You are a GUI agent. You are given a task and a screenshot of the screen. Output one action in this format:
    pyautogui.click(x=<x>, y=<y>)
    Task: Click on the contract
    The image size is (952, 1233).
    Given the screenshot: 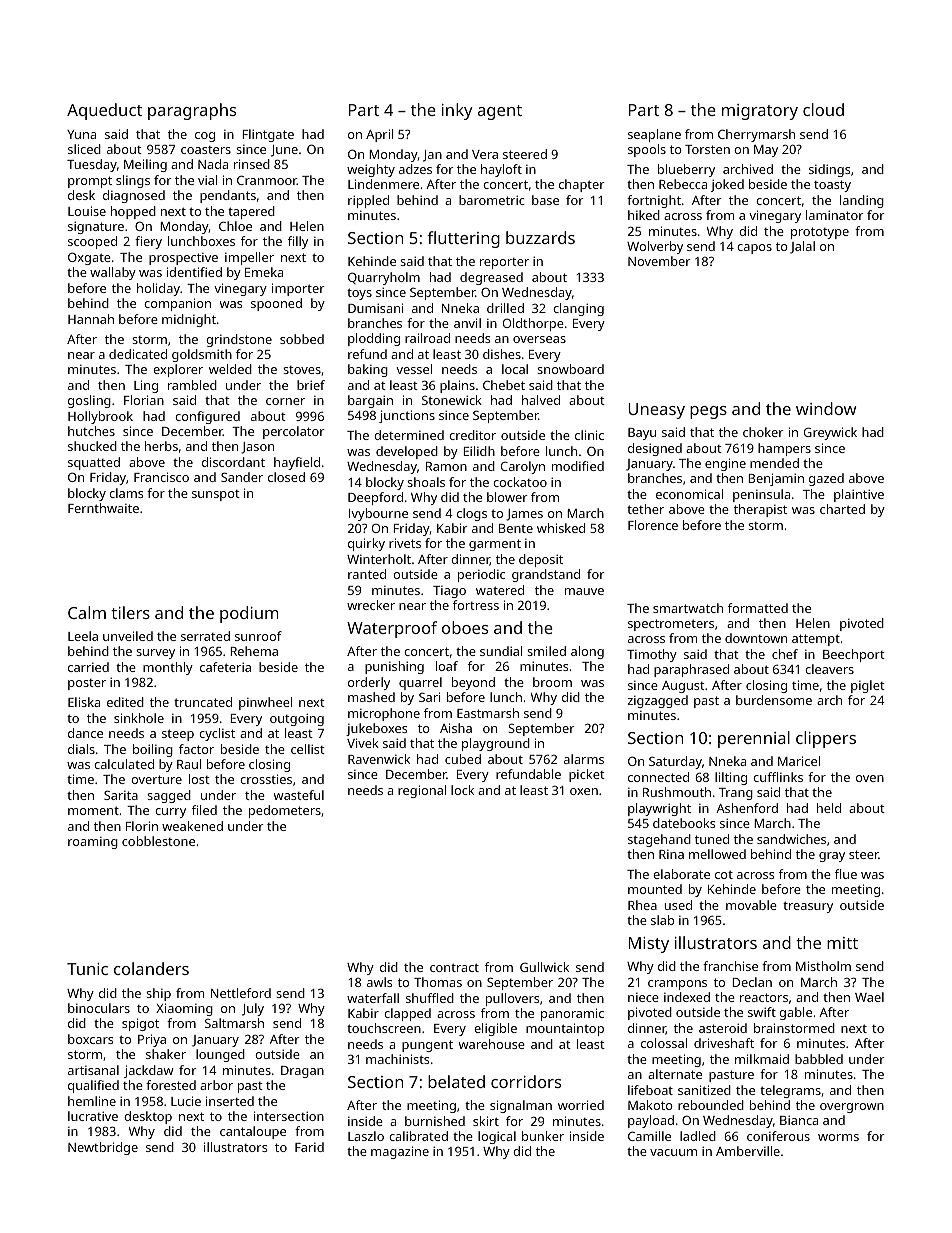 What is the action you would take?
    pyautogui.click(x=454, y=967)
